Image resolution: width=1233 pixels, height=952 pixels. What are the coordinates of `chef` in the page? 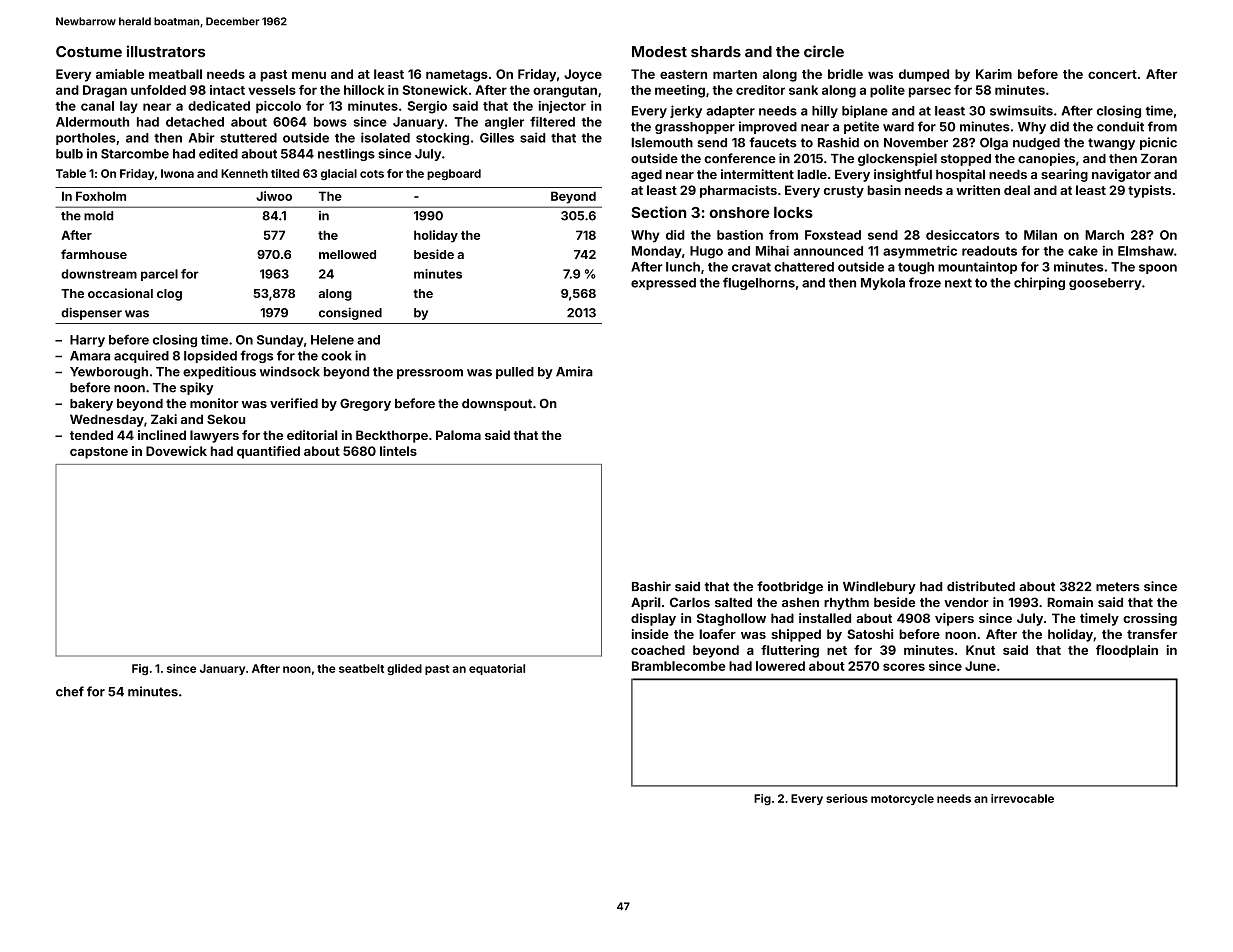 It's located at (70, 691).
